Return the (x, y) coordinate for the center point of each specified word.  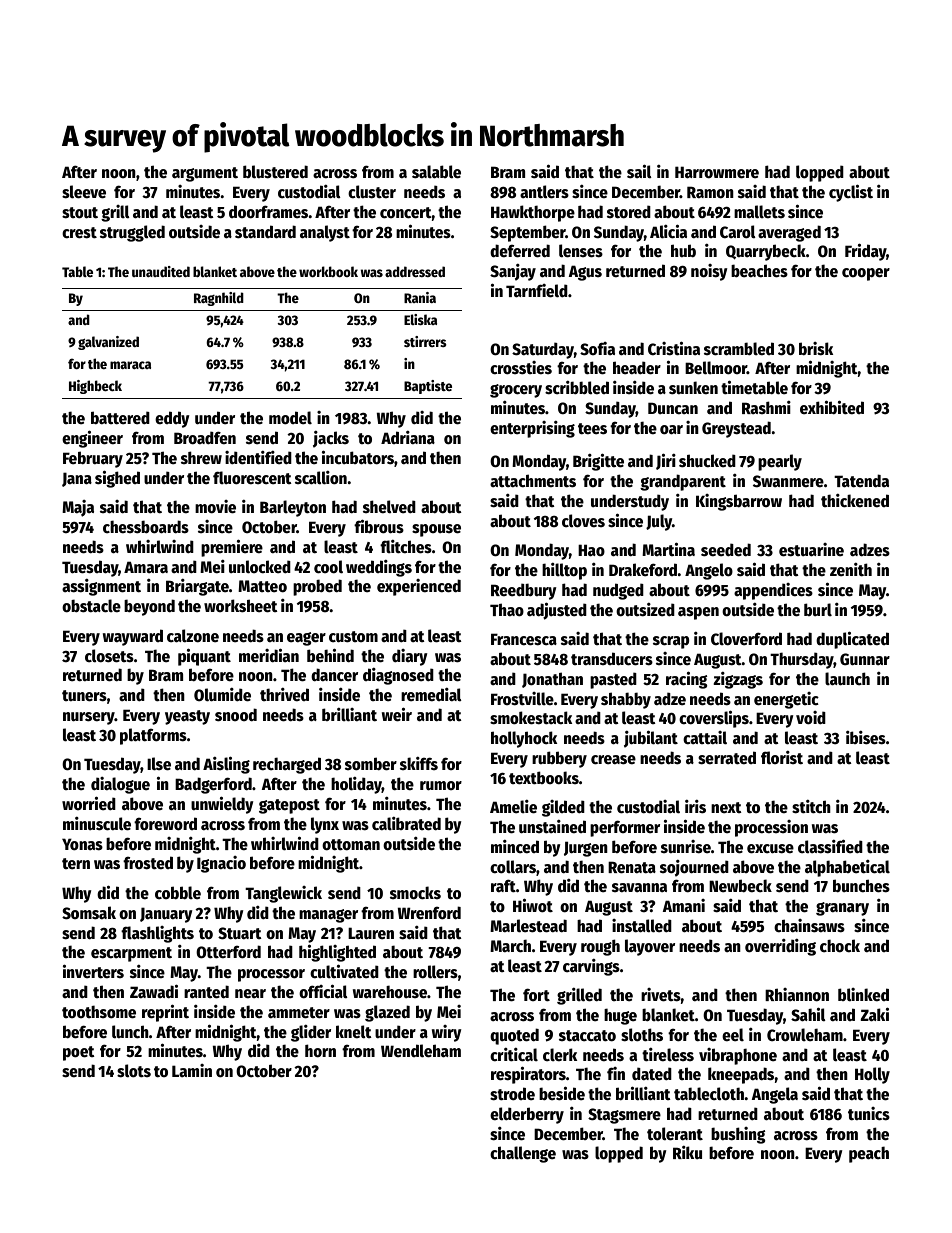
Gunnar (865, 659)
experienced (419, 587)
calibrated (406, 824)
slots (134, 1070)
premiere (232, 548)
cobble (178, 892)
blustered (275, 172)
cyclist (851, 193)
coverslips (714, 719)
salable (436, 172)
